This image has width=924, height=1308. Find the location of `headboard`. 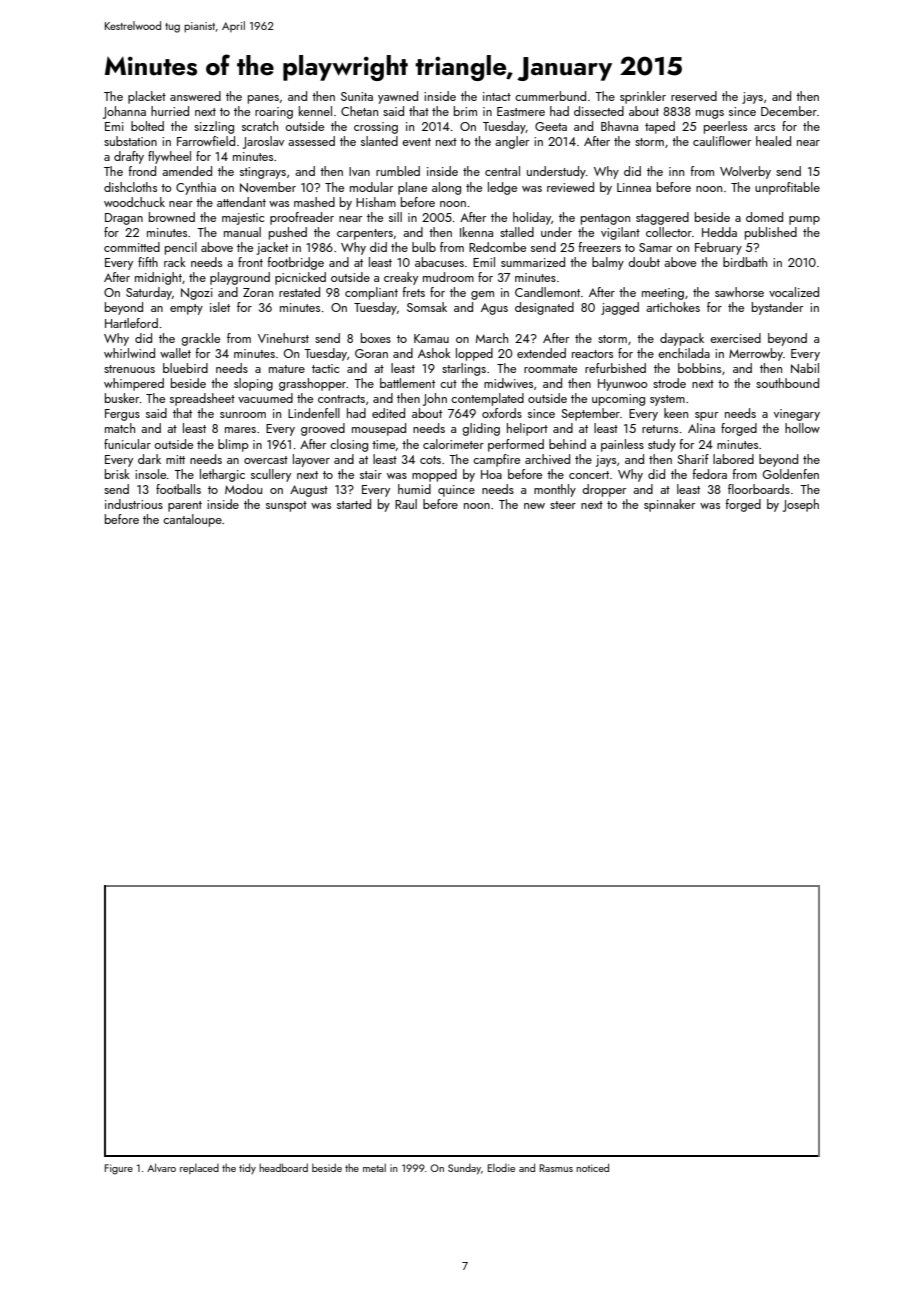

headboard is located at coordinates (283, 1167).
